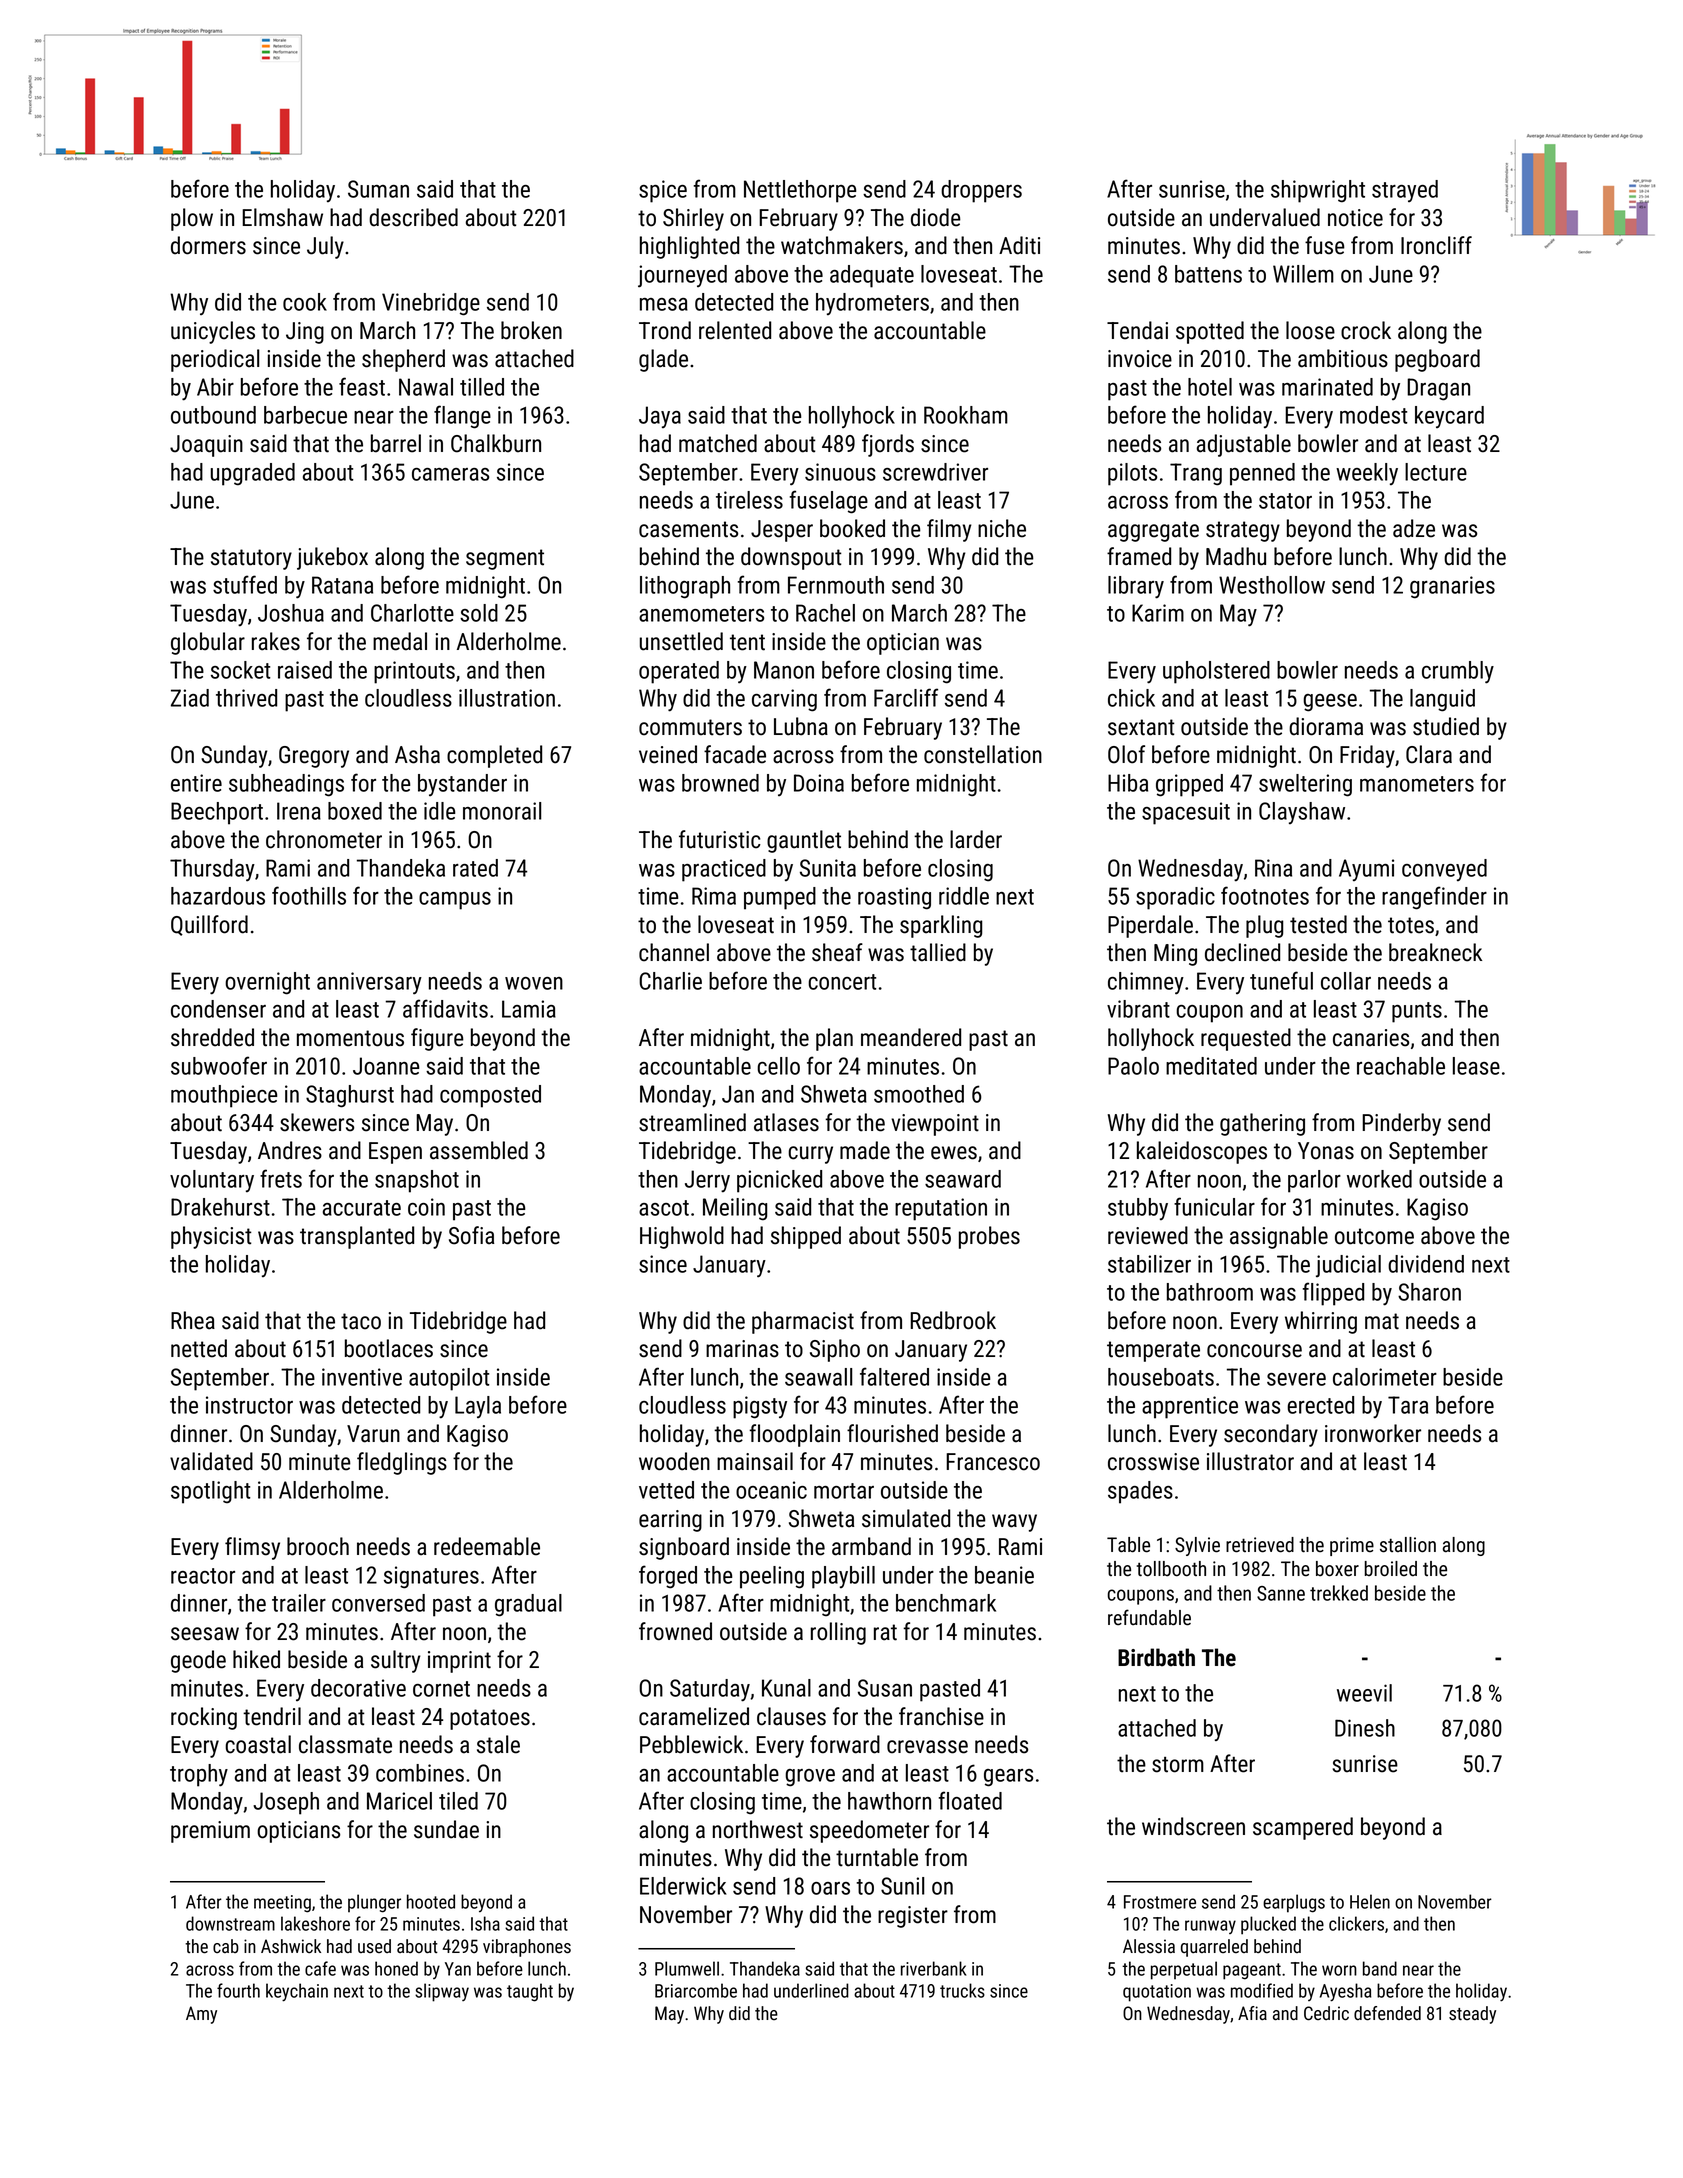 The width and height of the screenshot is (1683, 2178). Describe the element at coordinates (1157, 1993) in the screenshot. I see `quotation` at that location.
